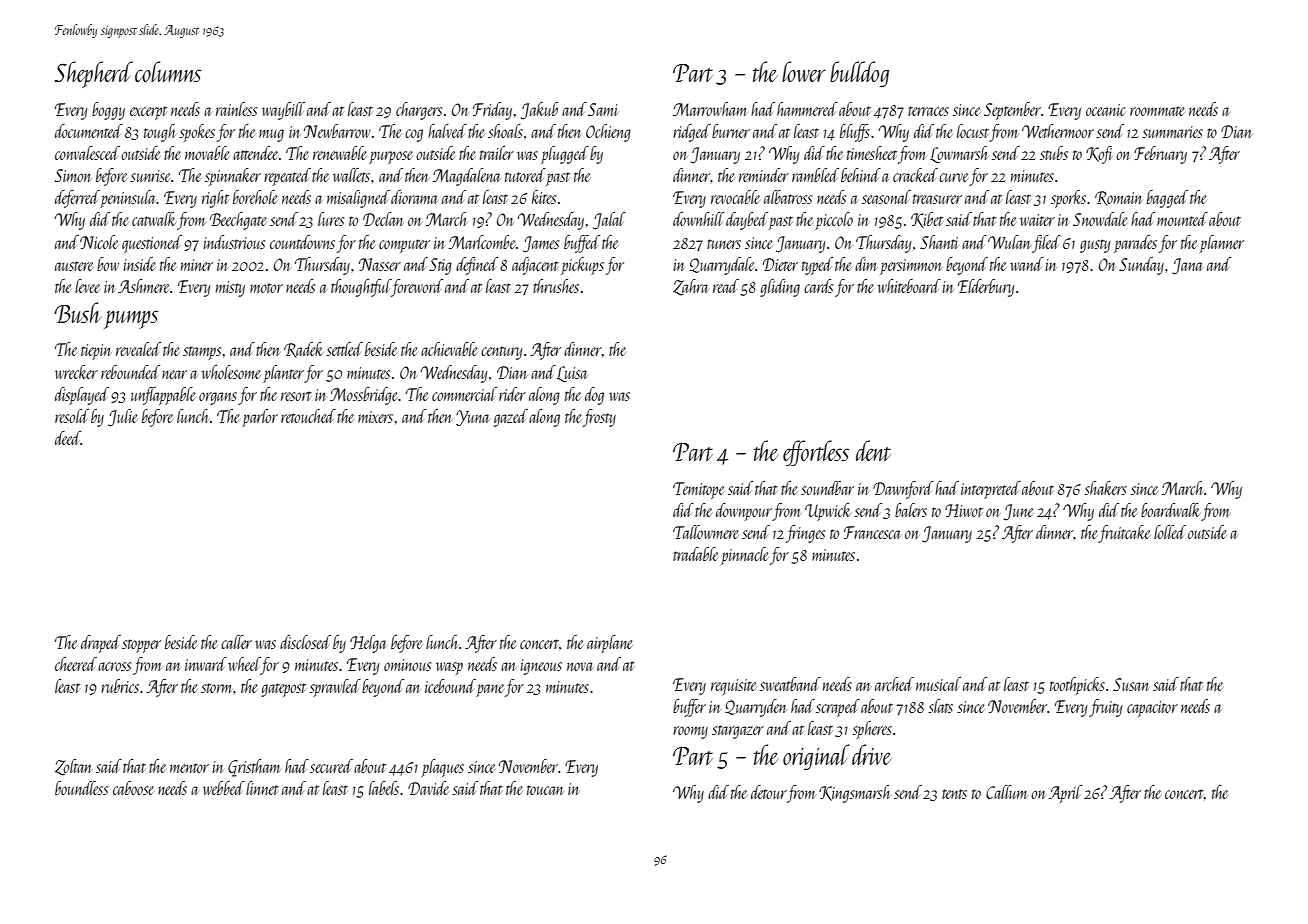  Describe the element at coordinates (721, 266) in the image. I see `Quarrydale` at that location.
